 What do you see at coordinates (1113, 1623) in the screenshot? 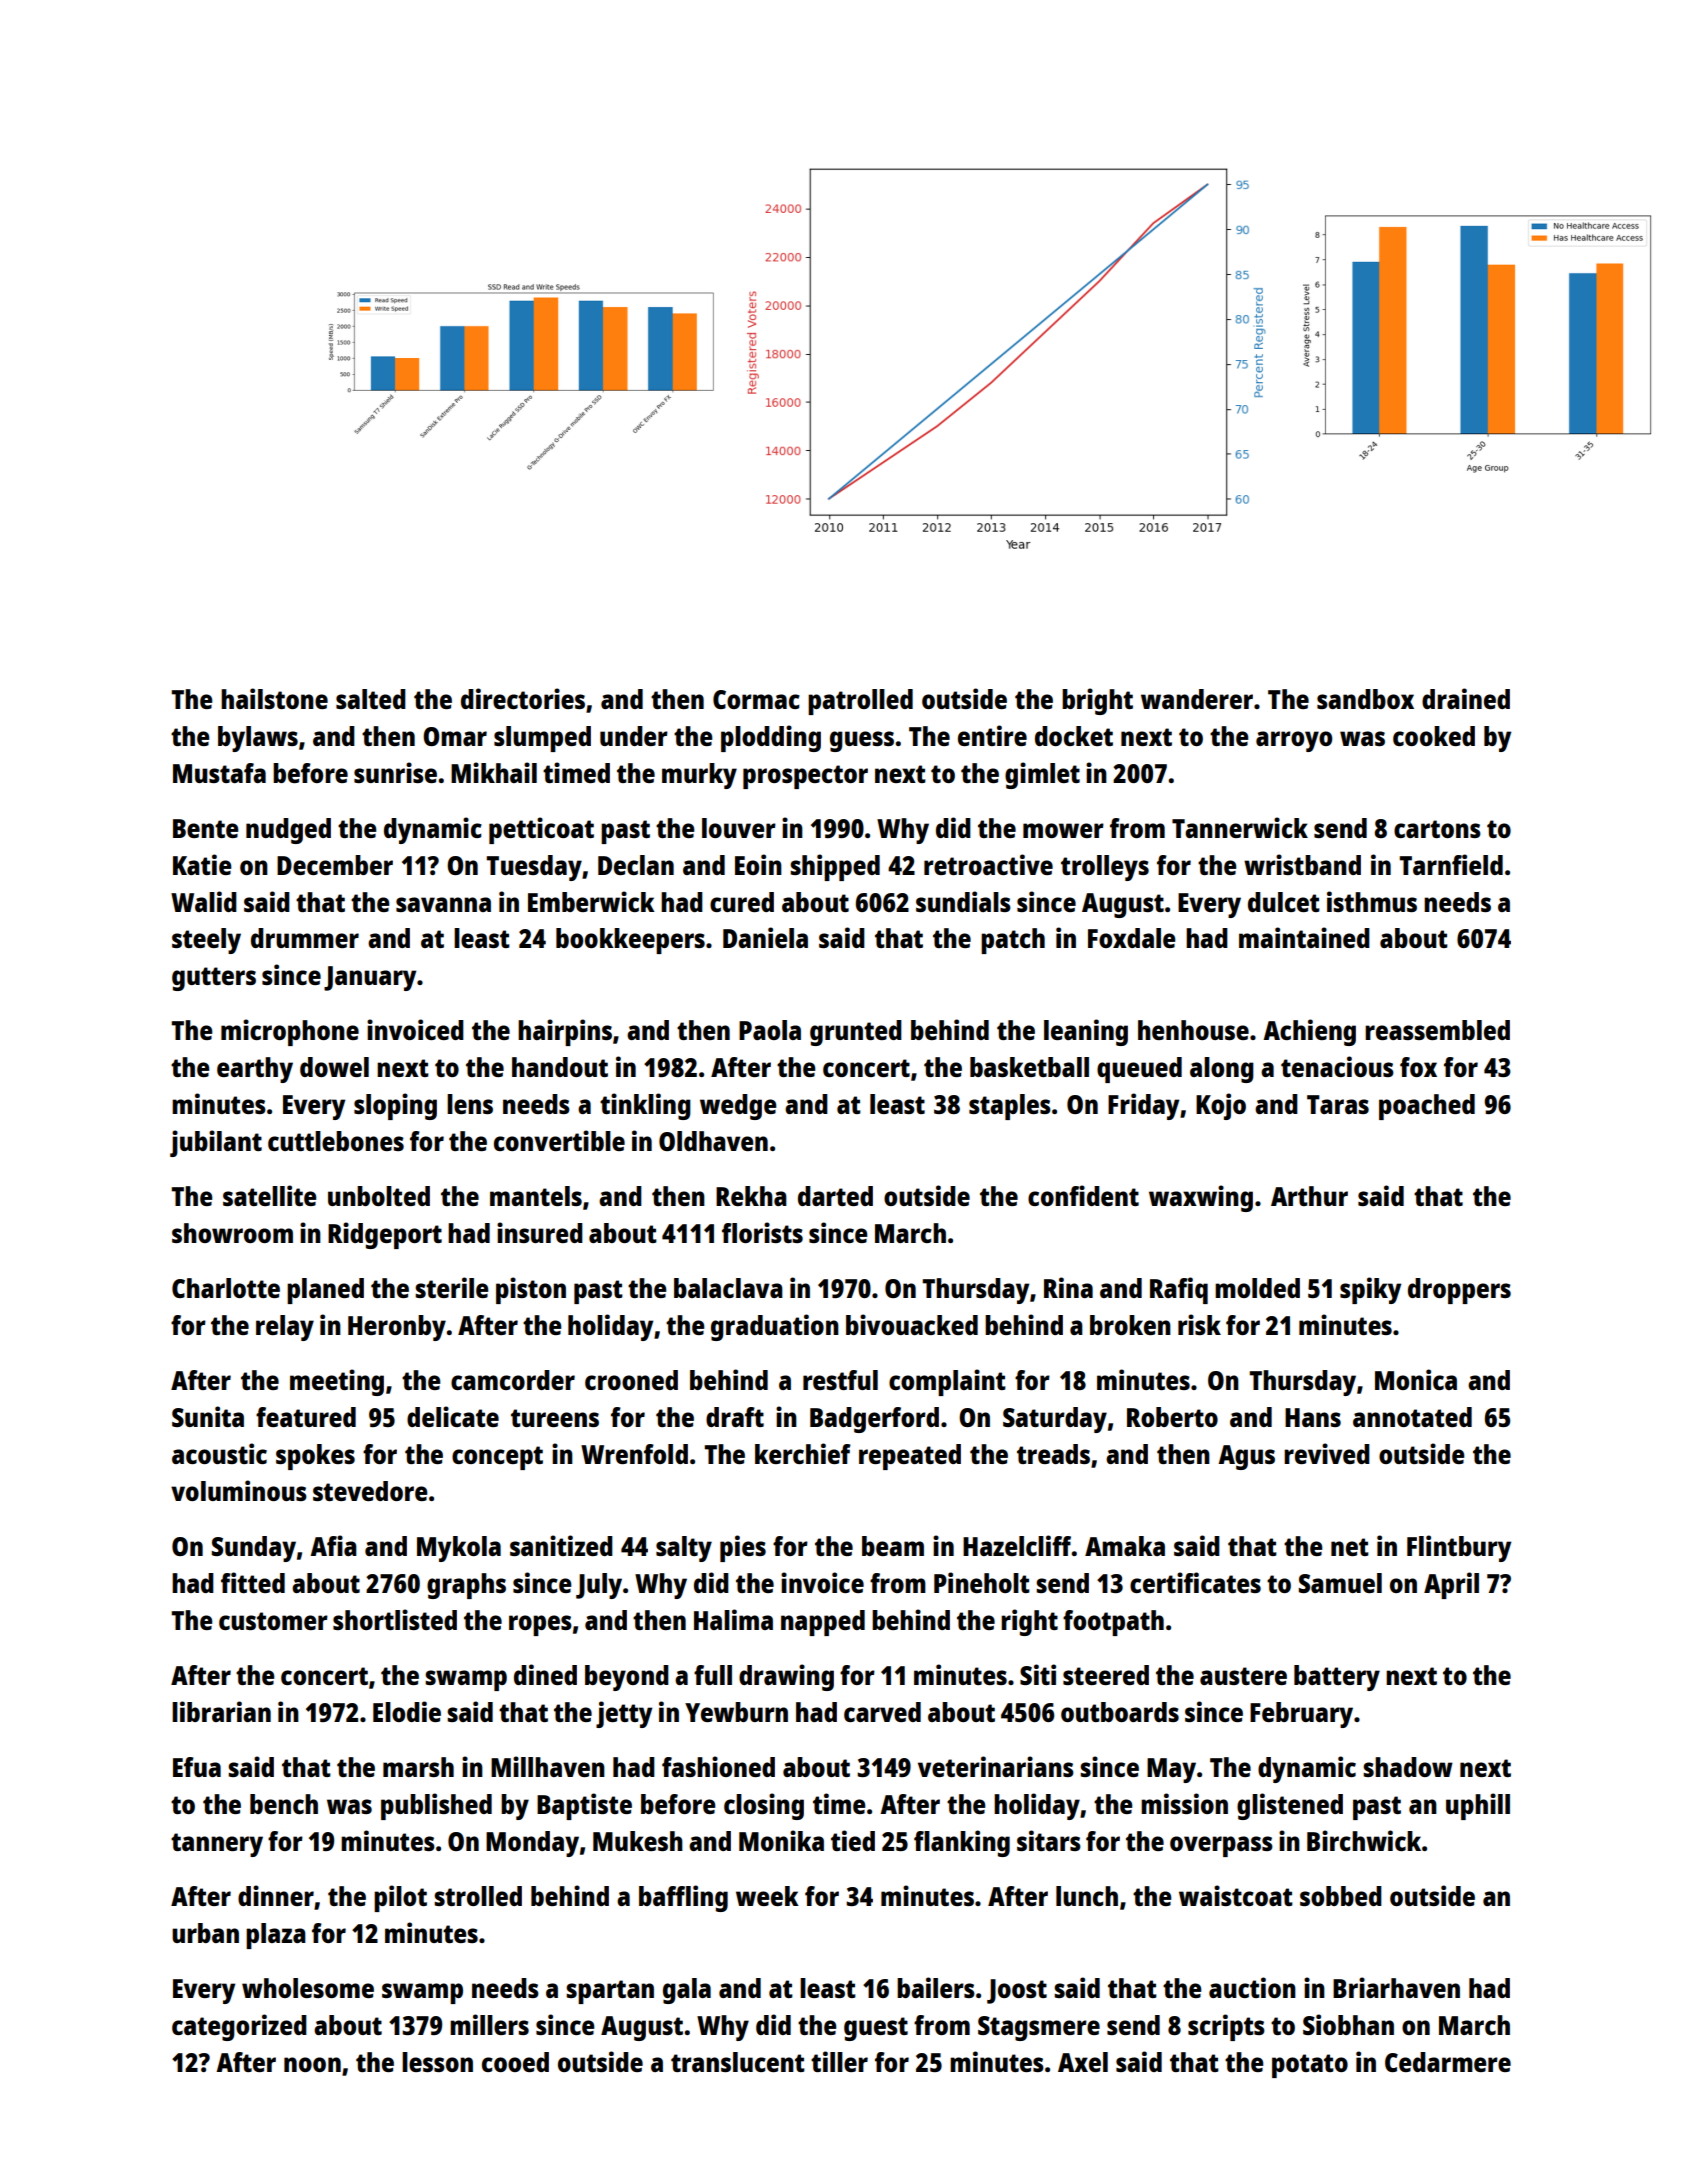
I see `footpath` at bounding box center [1113, 1623].
